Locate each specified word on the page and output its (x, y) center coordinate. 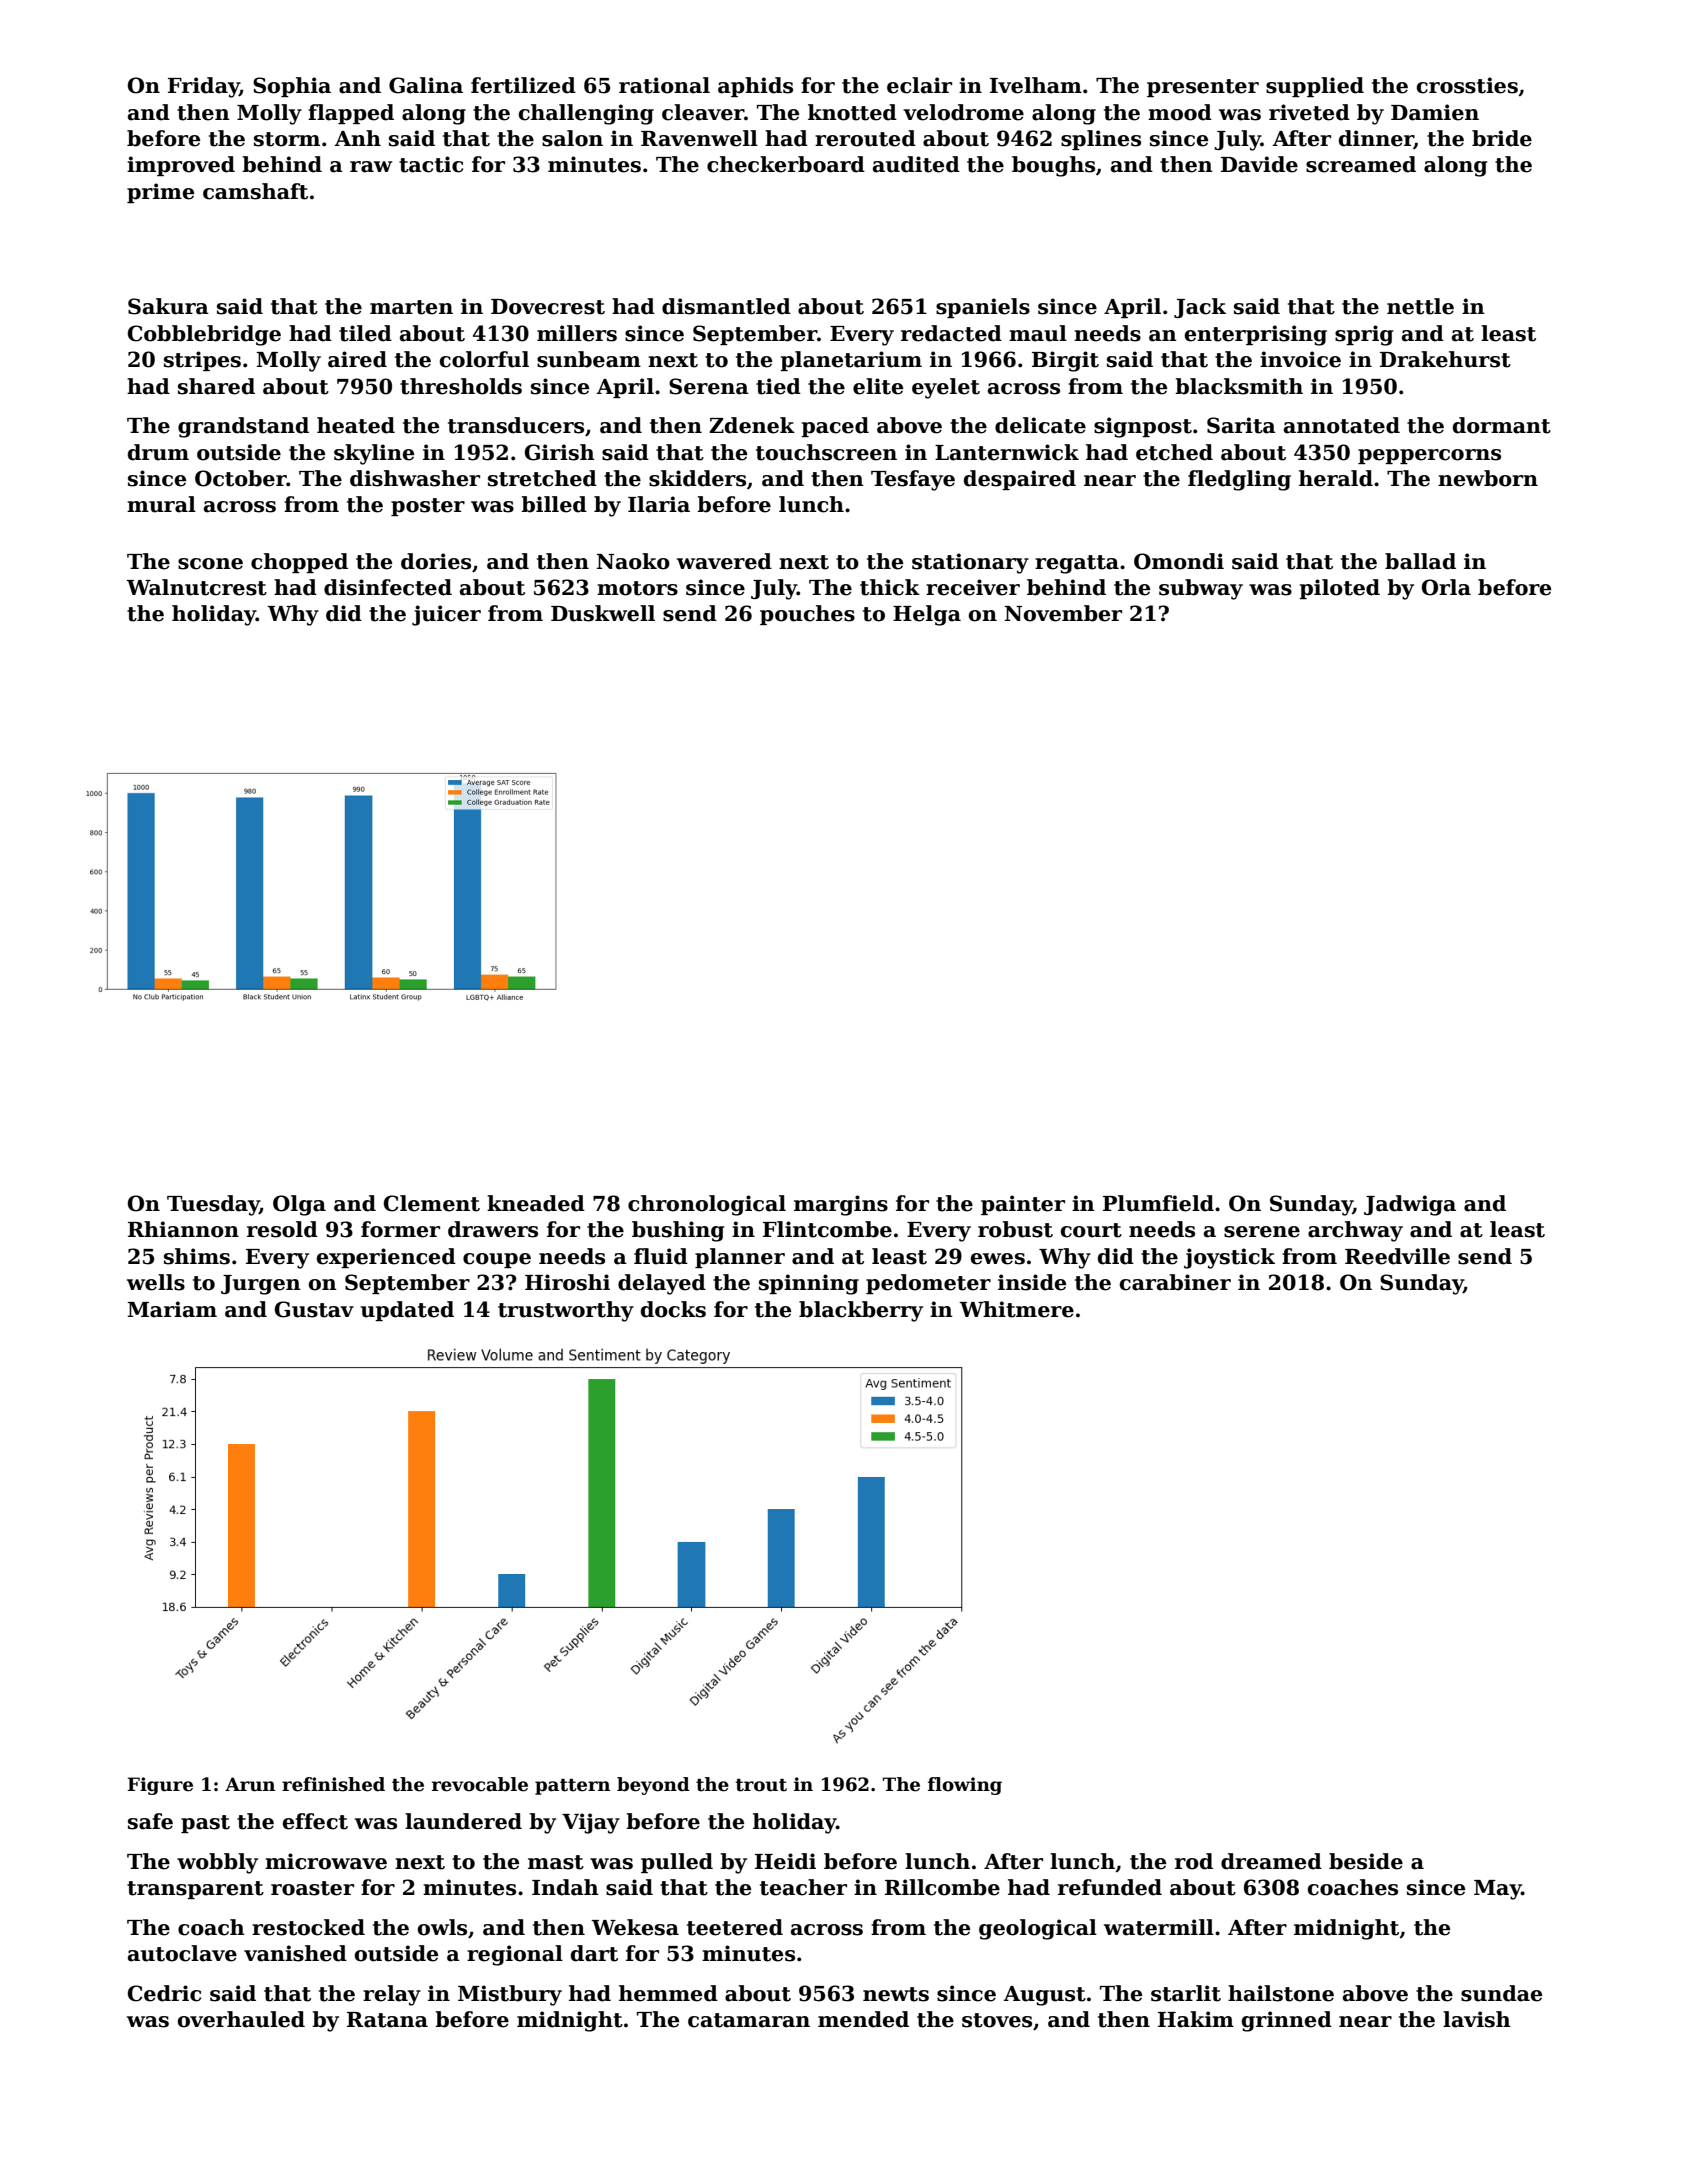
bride (1502, 138)
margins (841, 1205)
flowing (965, 1786)
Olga (299, 1205)
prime (160, 193)
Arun (250, 1784)
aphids (755, 87)
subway (1201, 589)
